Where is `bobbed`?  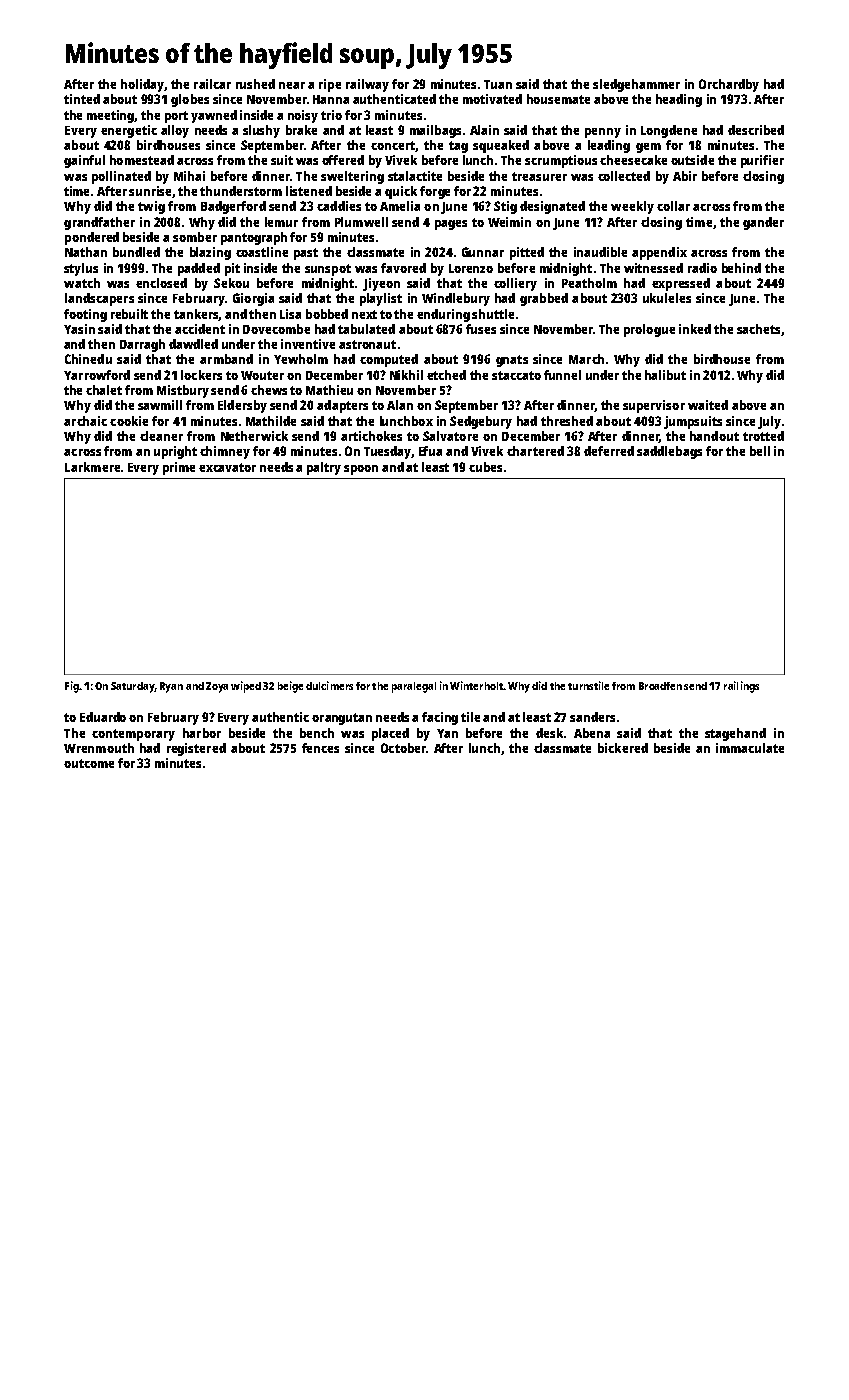
bobbed is located at coordinates (327, 314).
